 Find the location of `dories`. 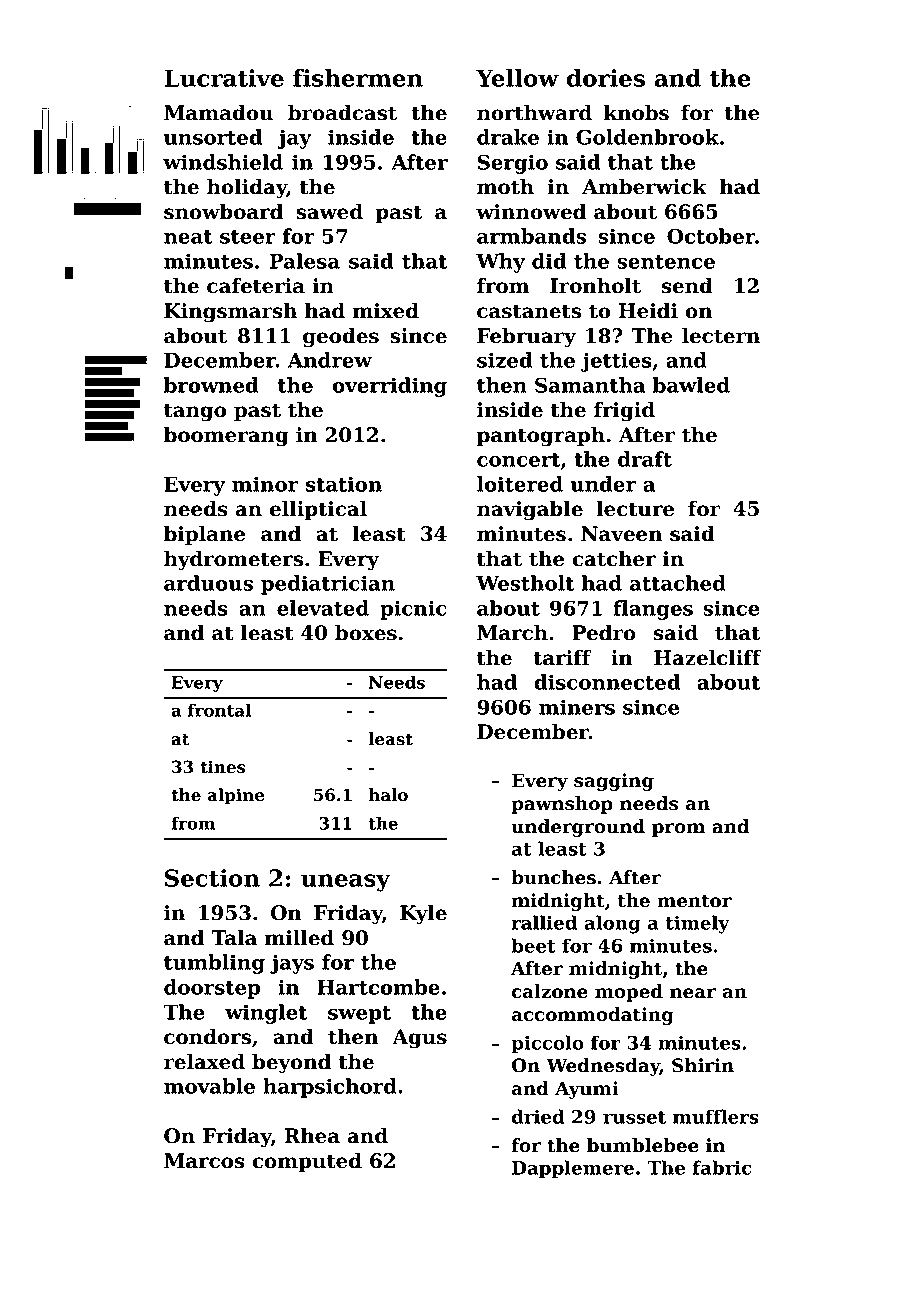

dories is located at coordinates (606, 78).
